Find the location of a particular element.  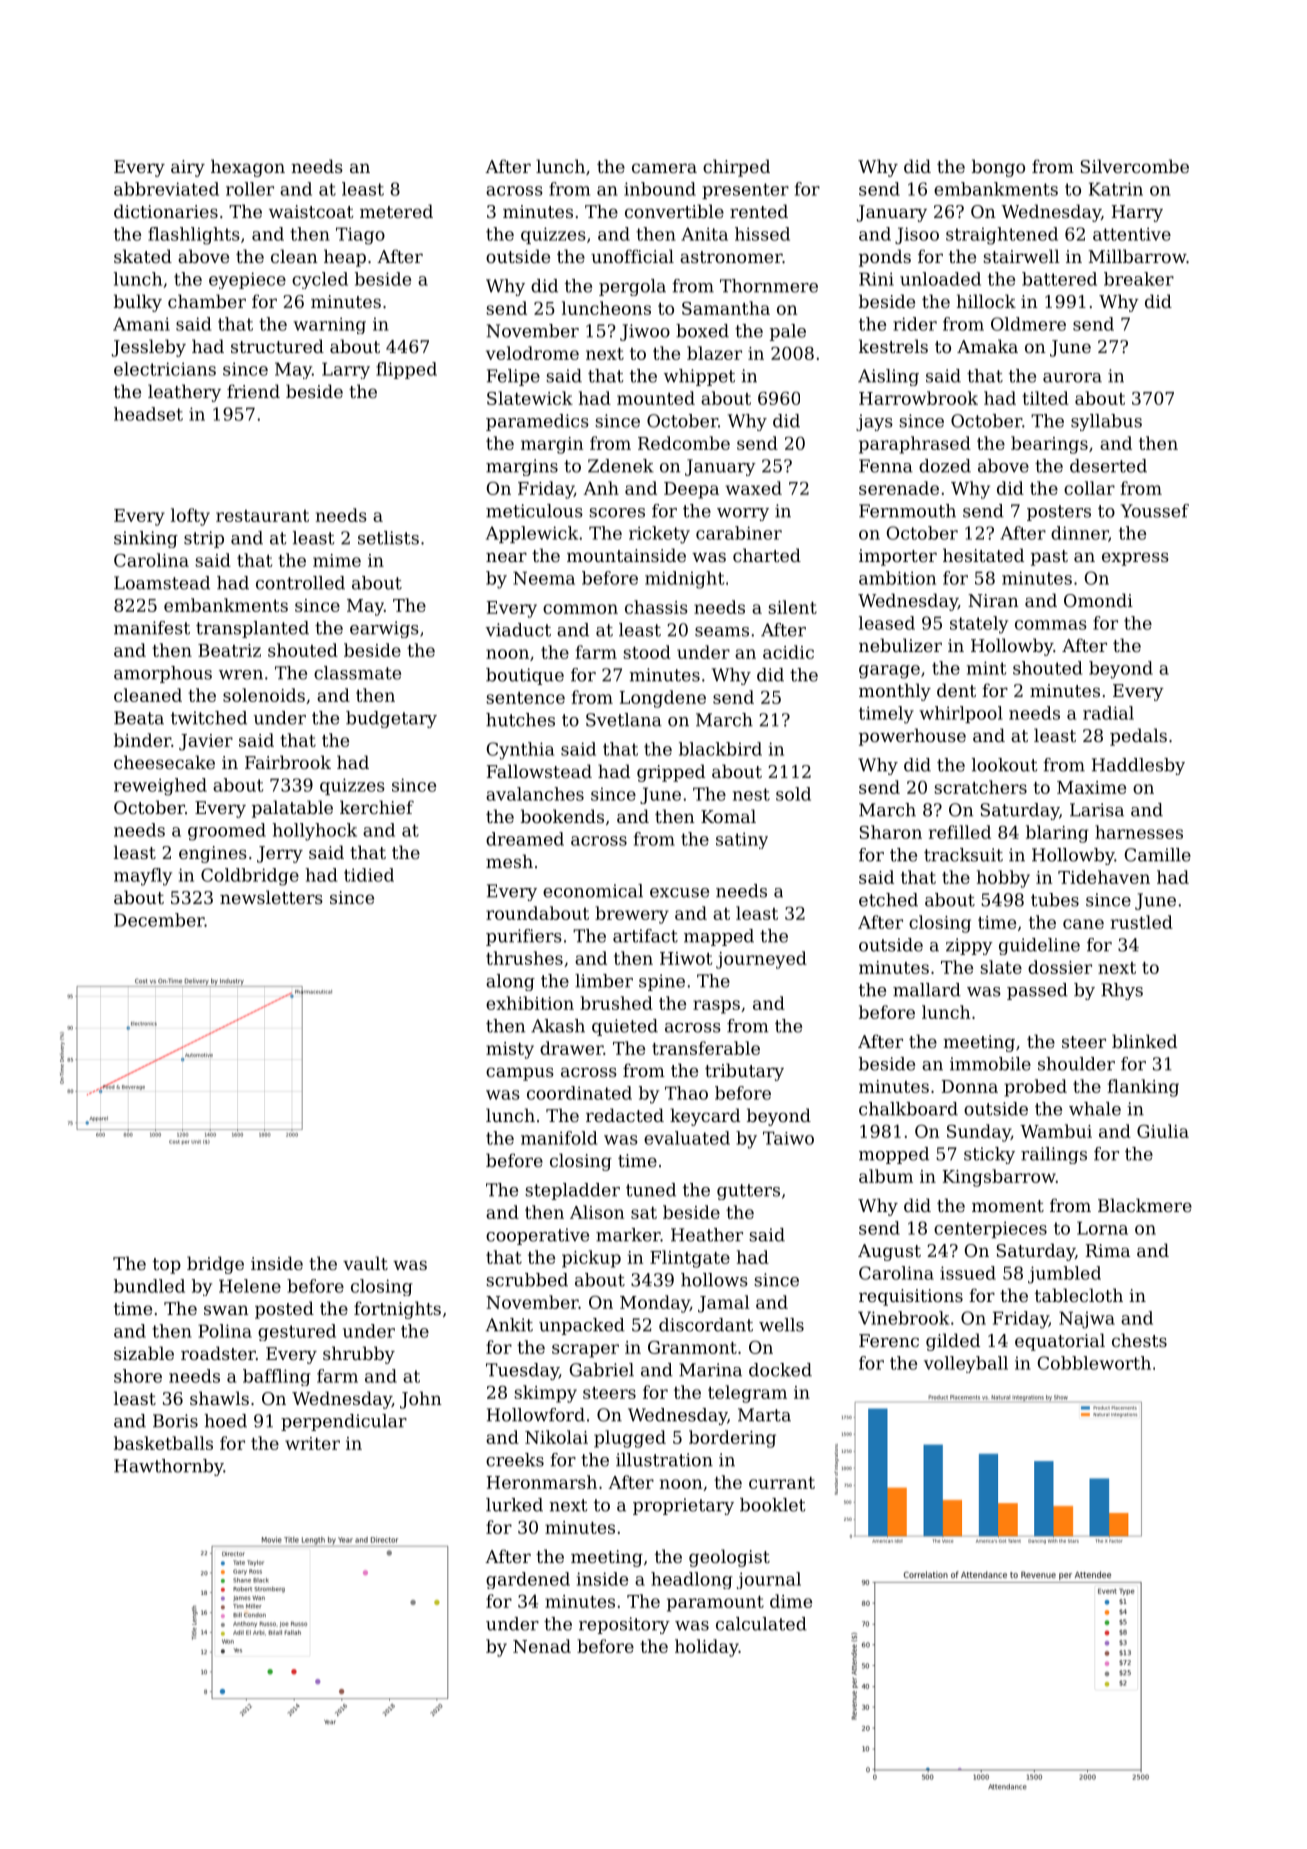

dime is located at coordinates (791, 1601).
